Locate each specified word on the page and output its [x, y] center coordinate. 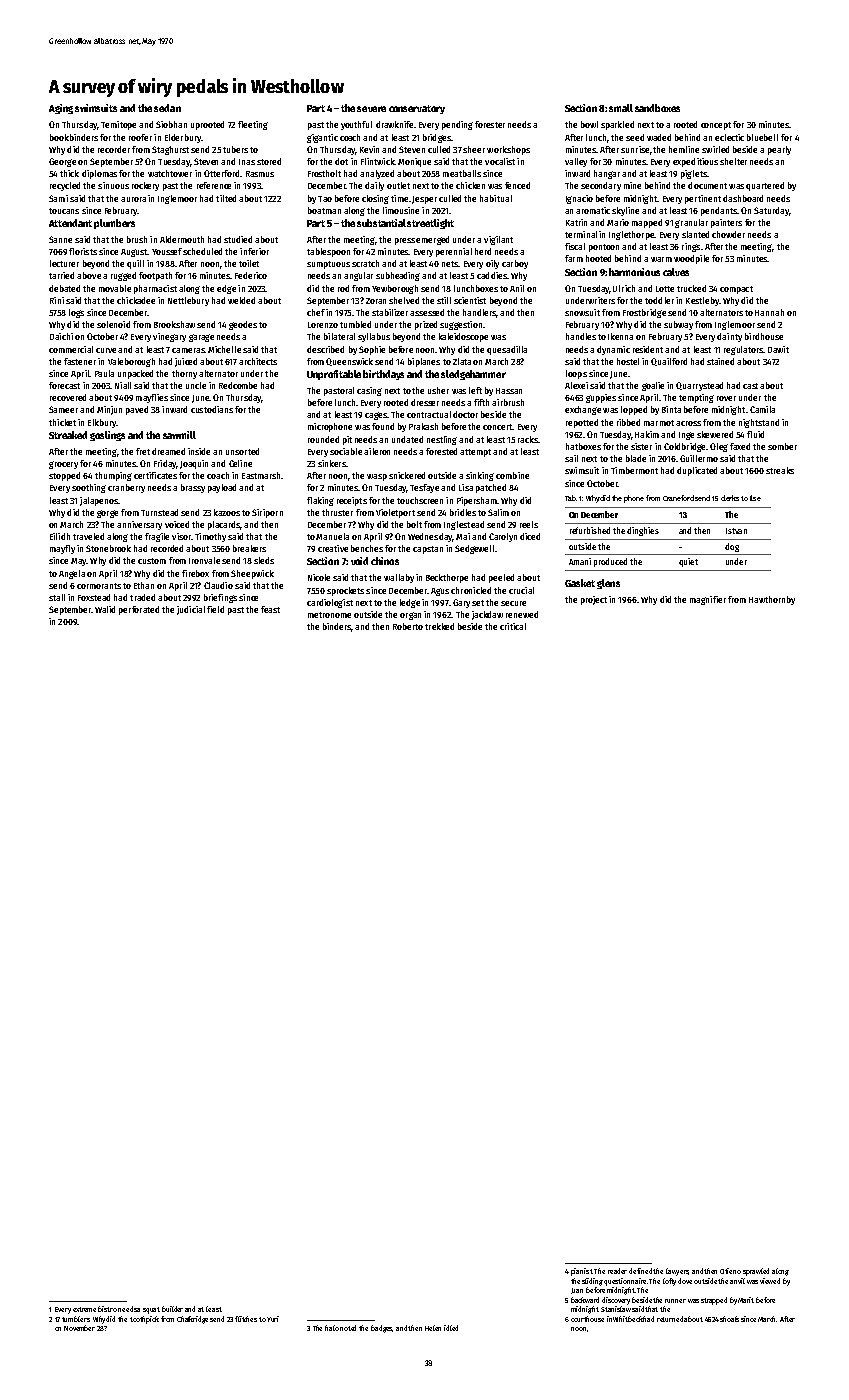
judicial [191, 610]
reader [617, 1271]
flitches [246, 1319]
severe [371, 109]
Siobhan [171, 124]
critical [513, 626]
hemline [684, 149]
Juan [577, 1291]
